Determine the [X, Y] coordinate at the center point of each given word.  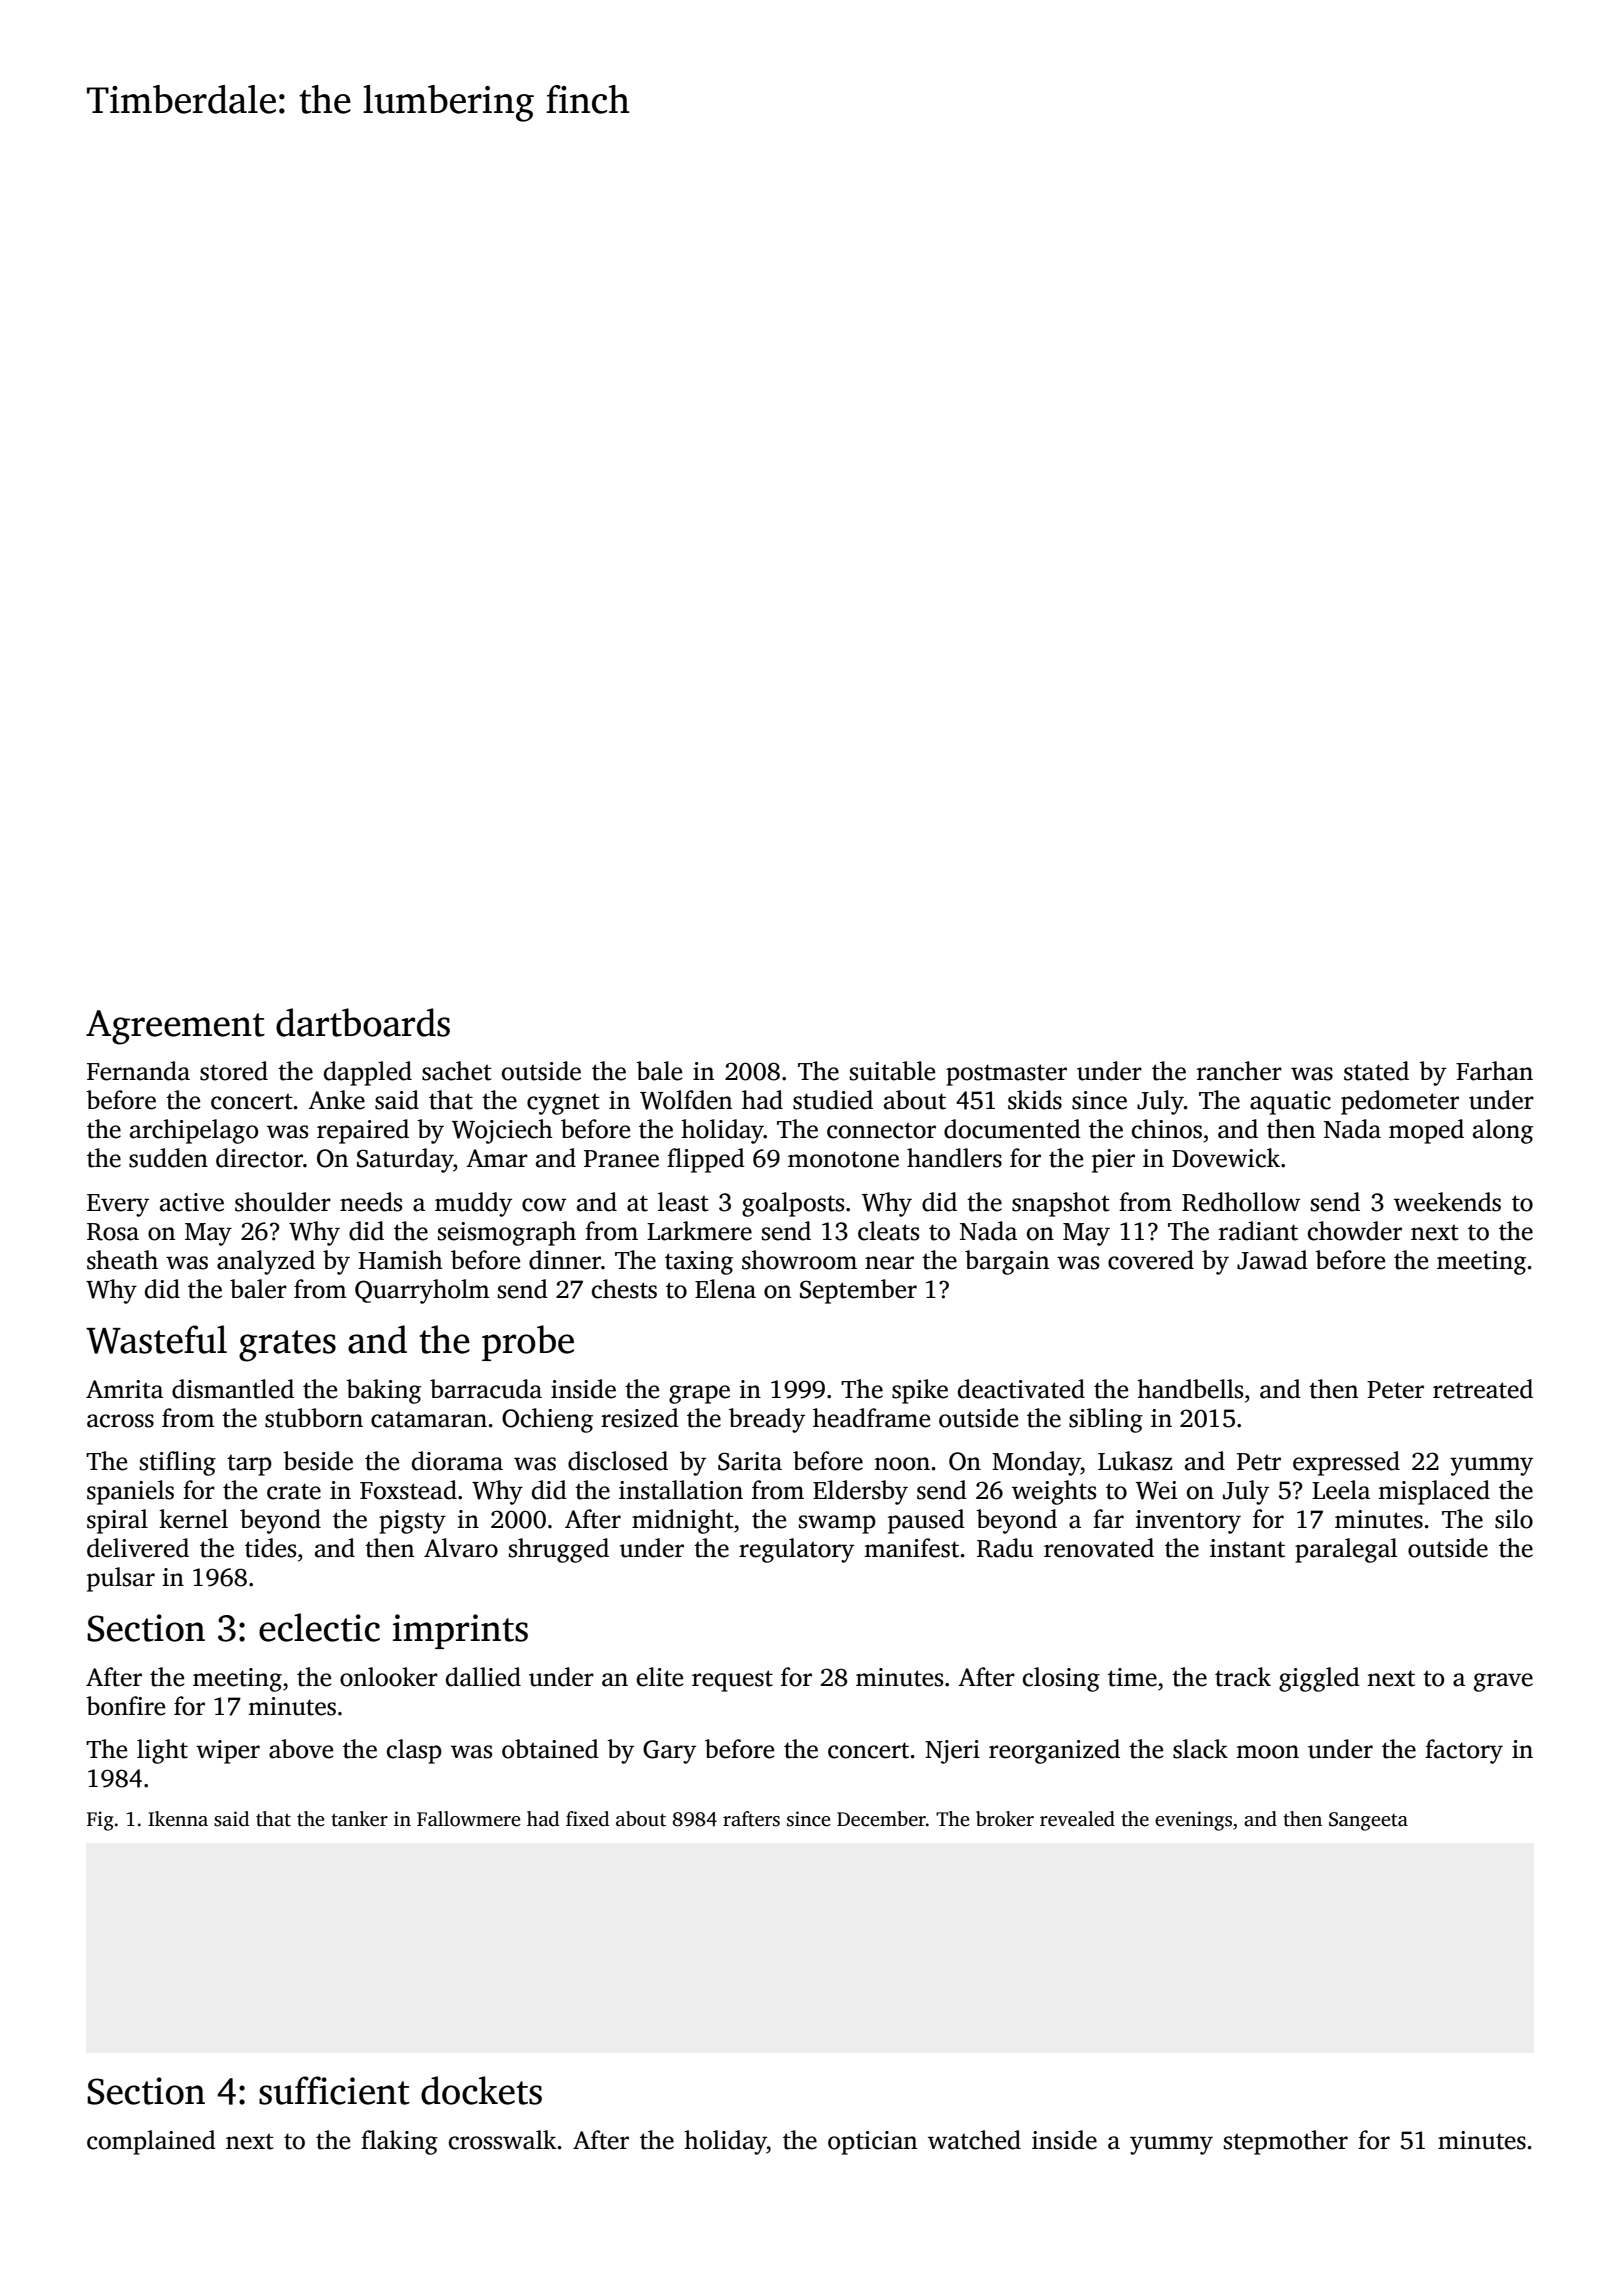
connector [881, 1131]
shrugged [559, 1550]
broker [1005, 1819]
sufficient [334, 2090]
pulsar [121, 1579]
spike [920, 1391]
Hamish [400, 1260]
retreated [1483, 1389]
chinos [1167, 1129]
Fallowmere [469, 1819]
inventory [1188, 1522]
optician [872, 2143]
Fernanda [138, 1071]
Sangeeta [1368, 1821]
